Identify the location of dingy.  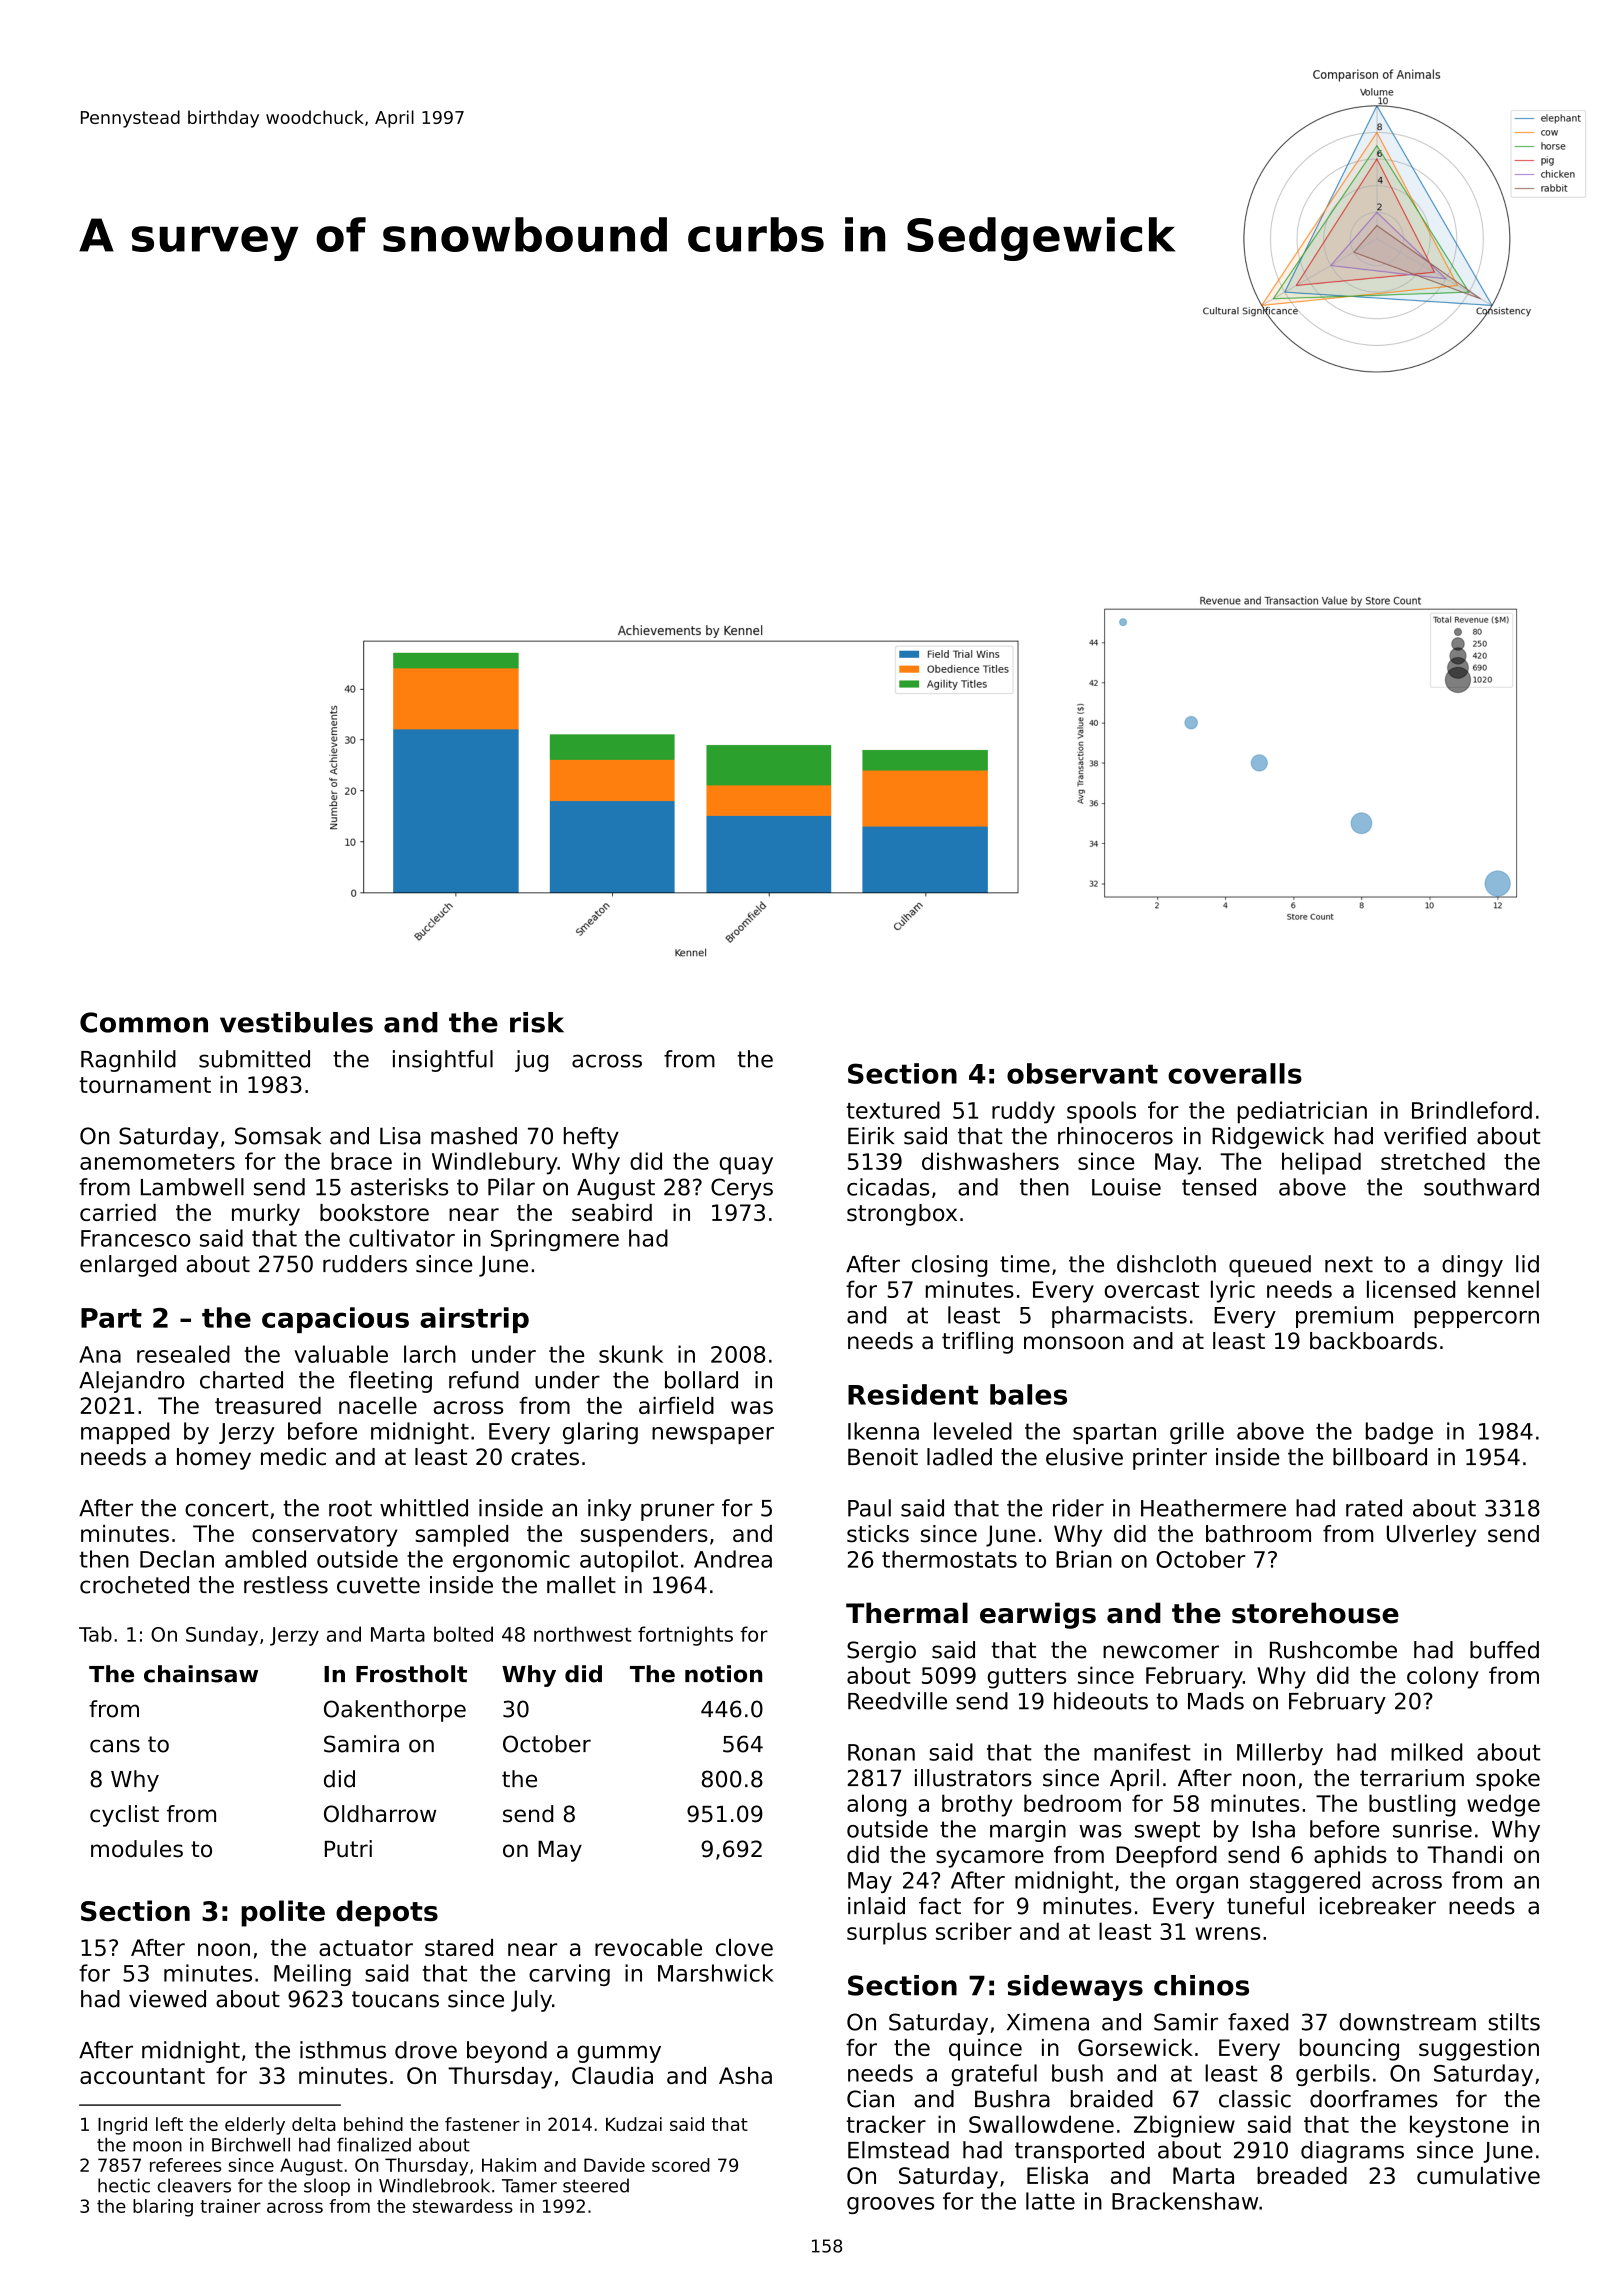
(1472, 1266).
